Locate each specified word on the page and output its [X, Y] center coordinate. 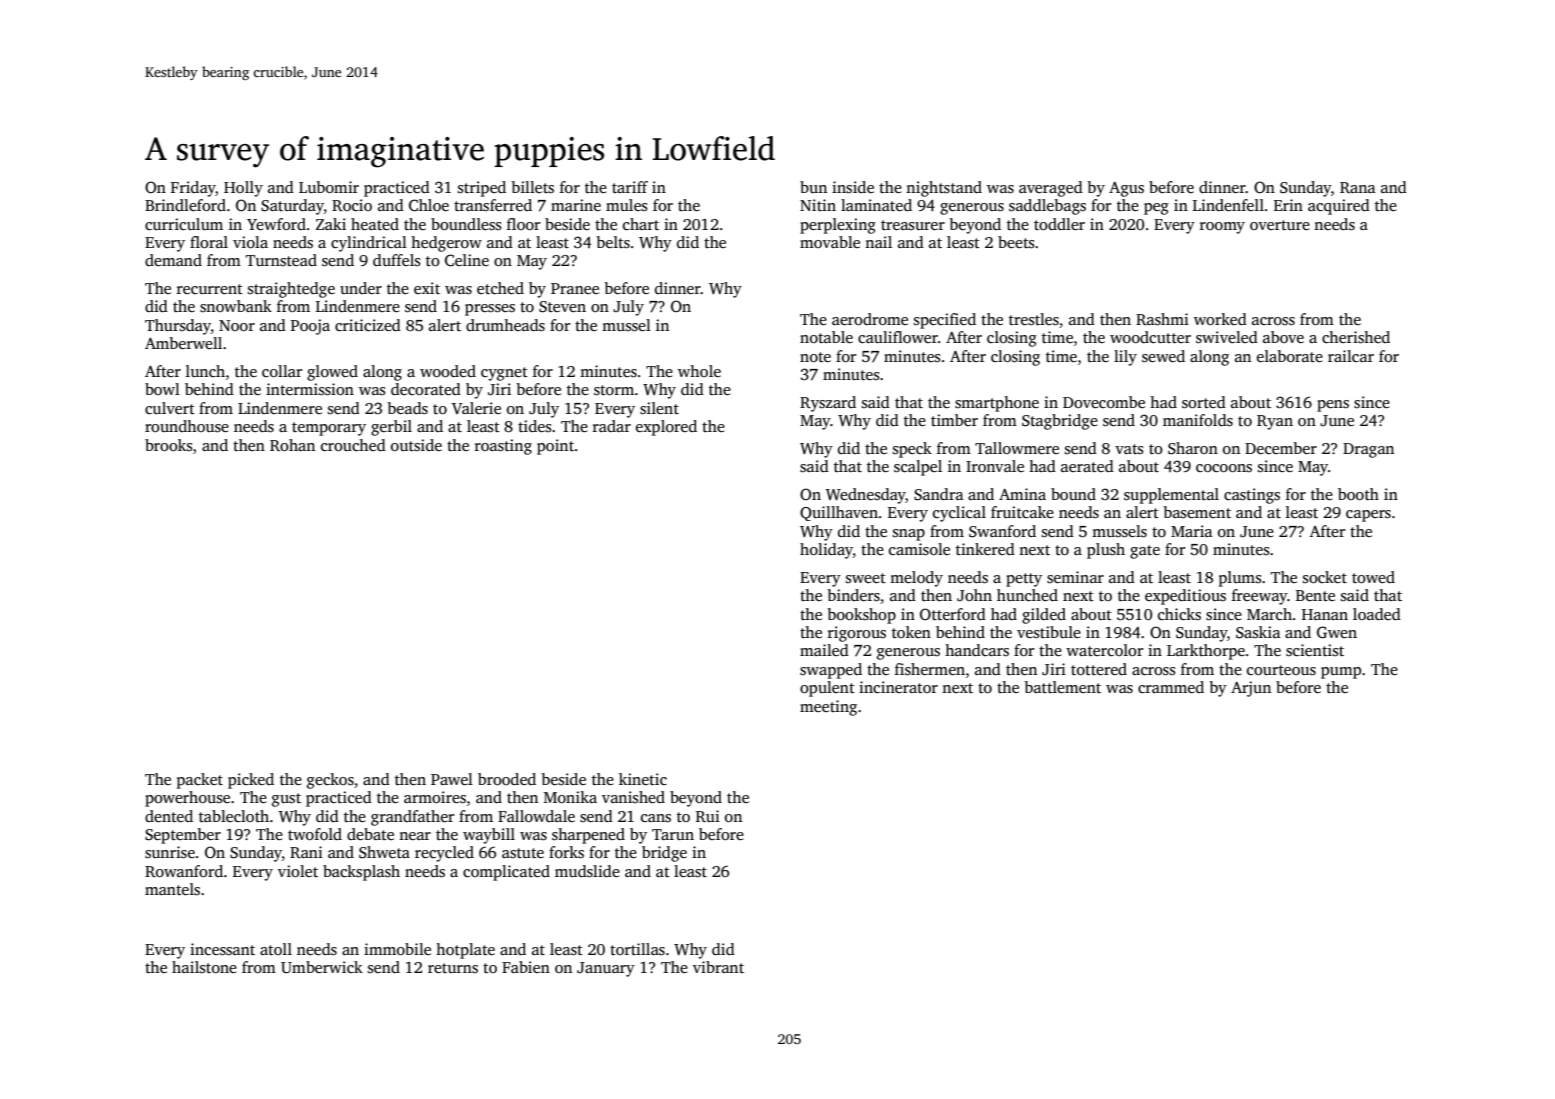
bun [813, 187]
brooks [169, 445]
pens [1333, 406]
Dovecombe [1104, 402]
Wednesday [866, 496]
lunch [205, 371]
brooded [507, 779]
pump [1341, 673]
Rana [1358, 187]
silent [659, 408]
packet [200, 781]
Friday [193, 189]
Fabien [526, 967]
